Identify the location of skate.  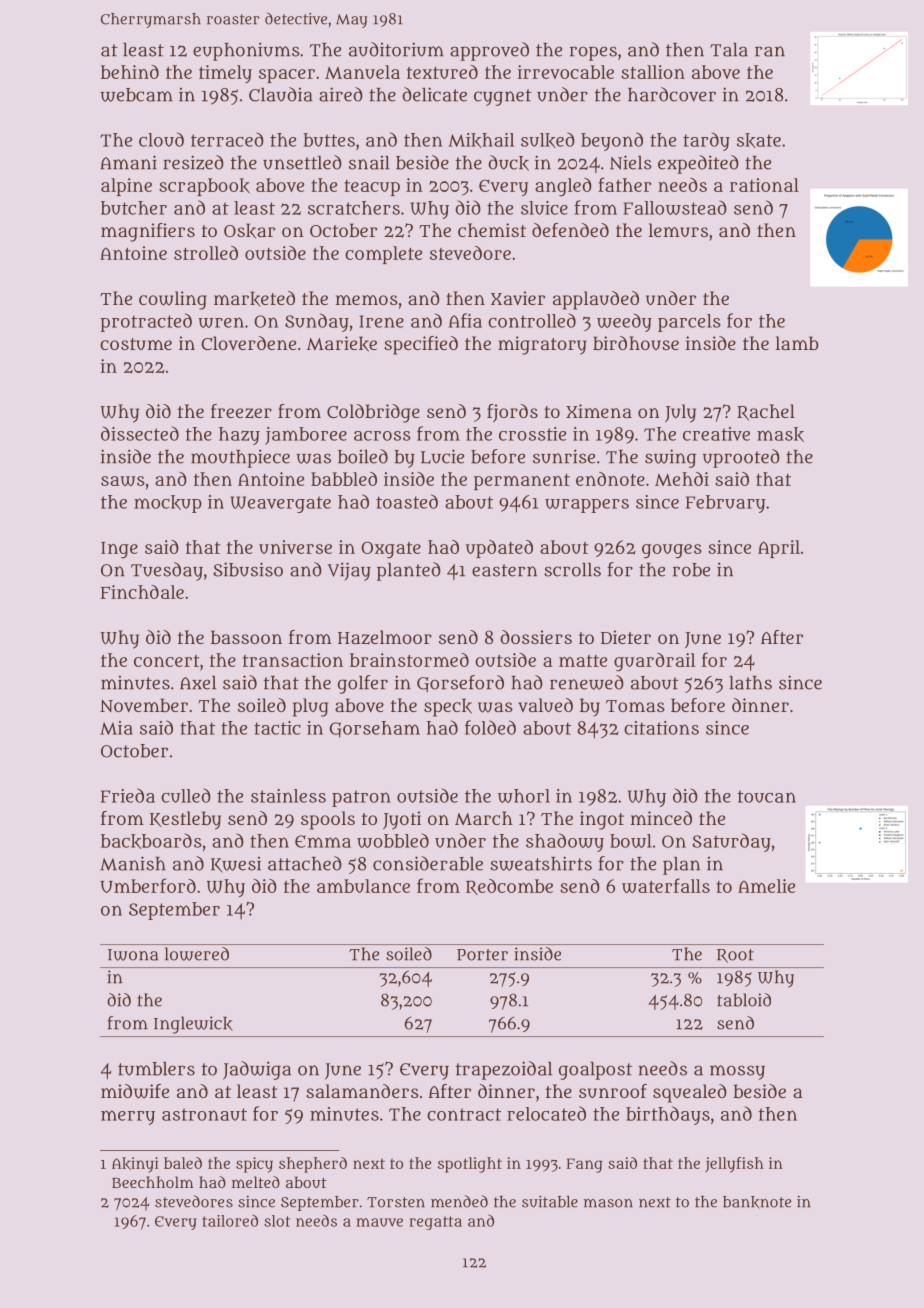
(759, 140).
